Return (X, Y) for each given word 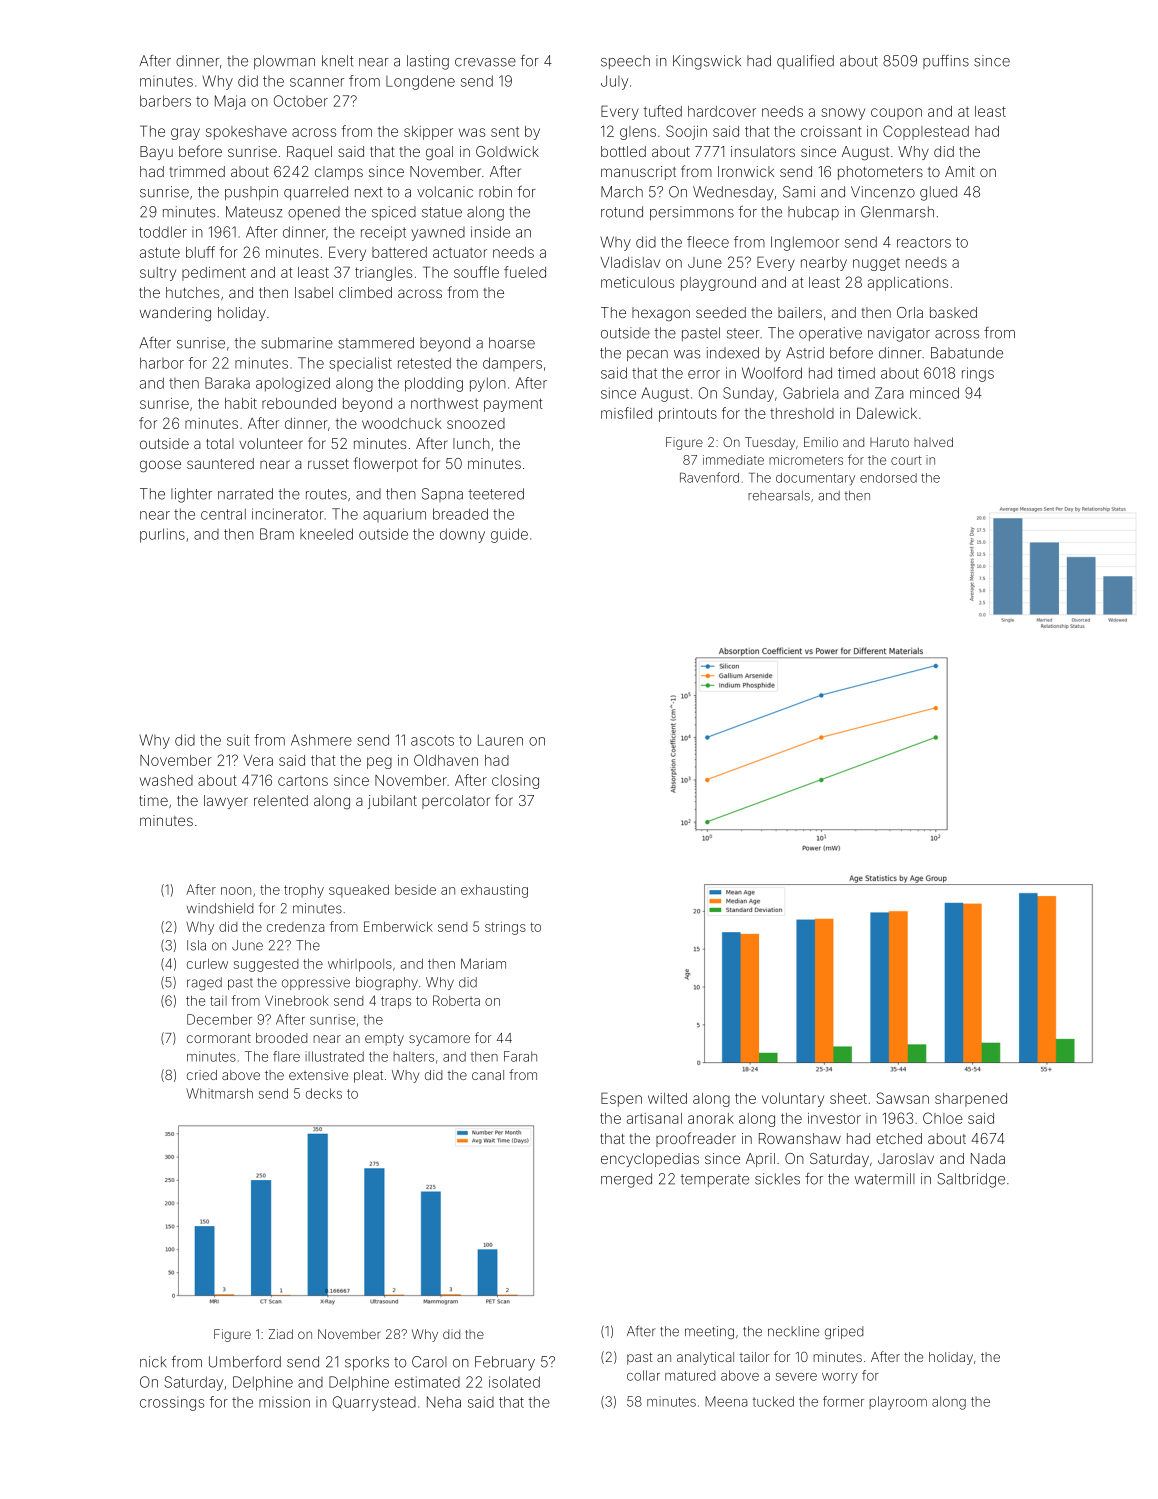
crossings (172, 1405)
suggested (266, 965)
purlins (162, 535)
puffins (946, 62)
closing (515, 782)
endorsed (888, 478)
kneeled (326, 534)
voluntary (793, 1100)
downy (462, 535)
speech (625, 62)
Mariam (483, 963)
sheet (848, 1098)
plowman (284, 62)
